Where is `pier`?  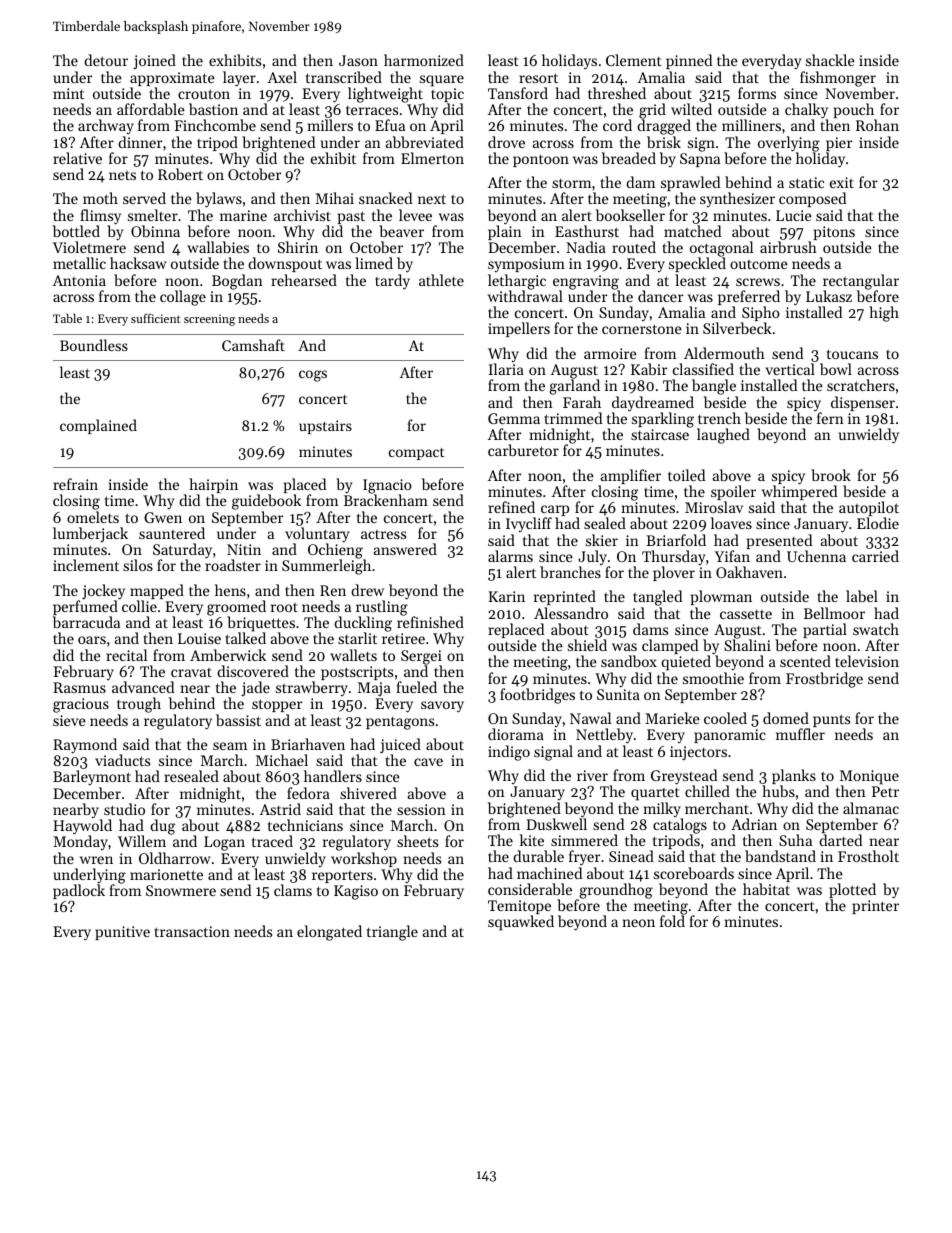
pier is located at coordinates (839, 144).
